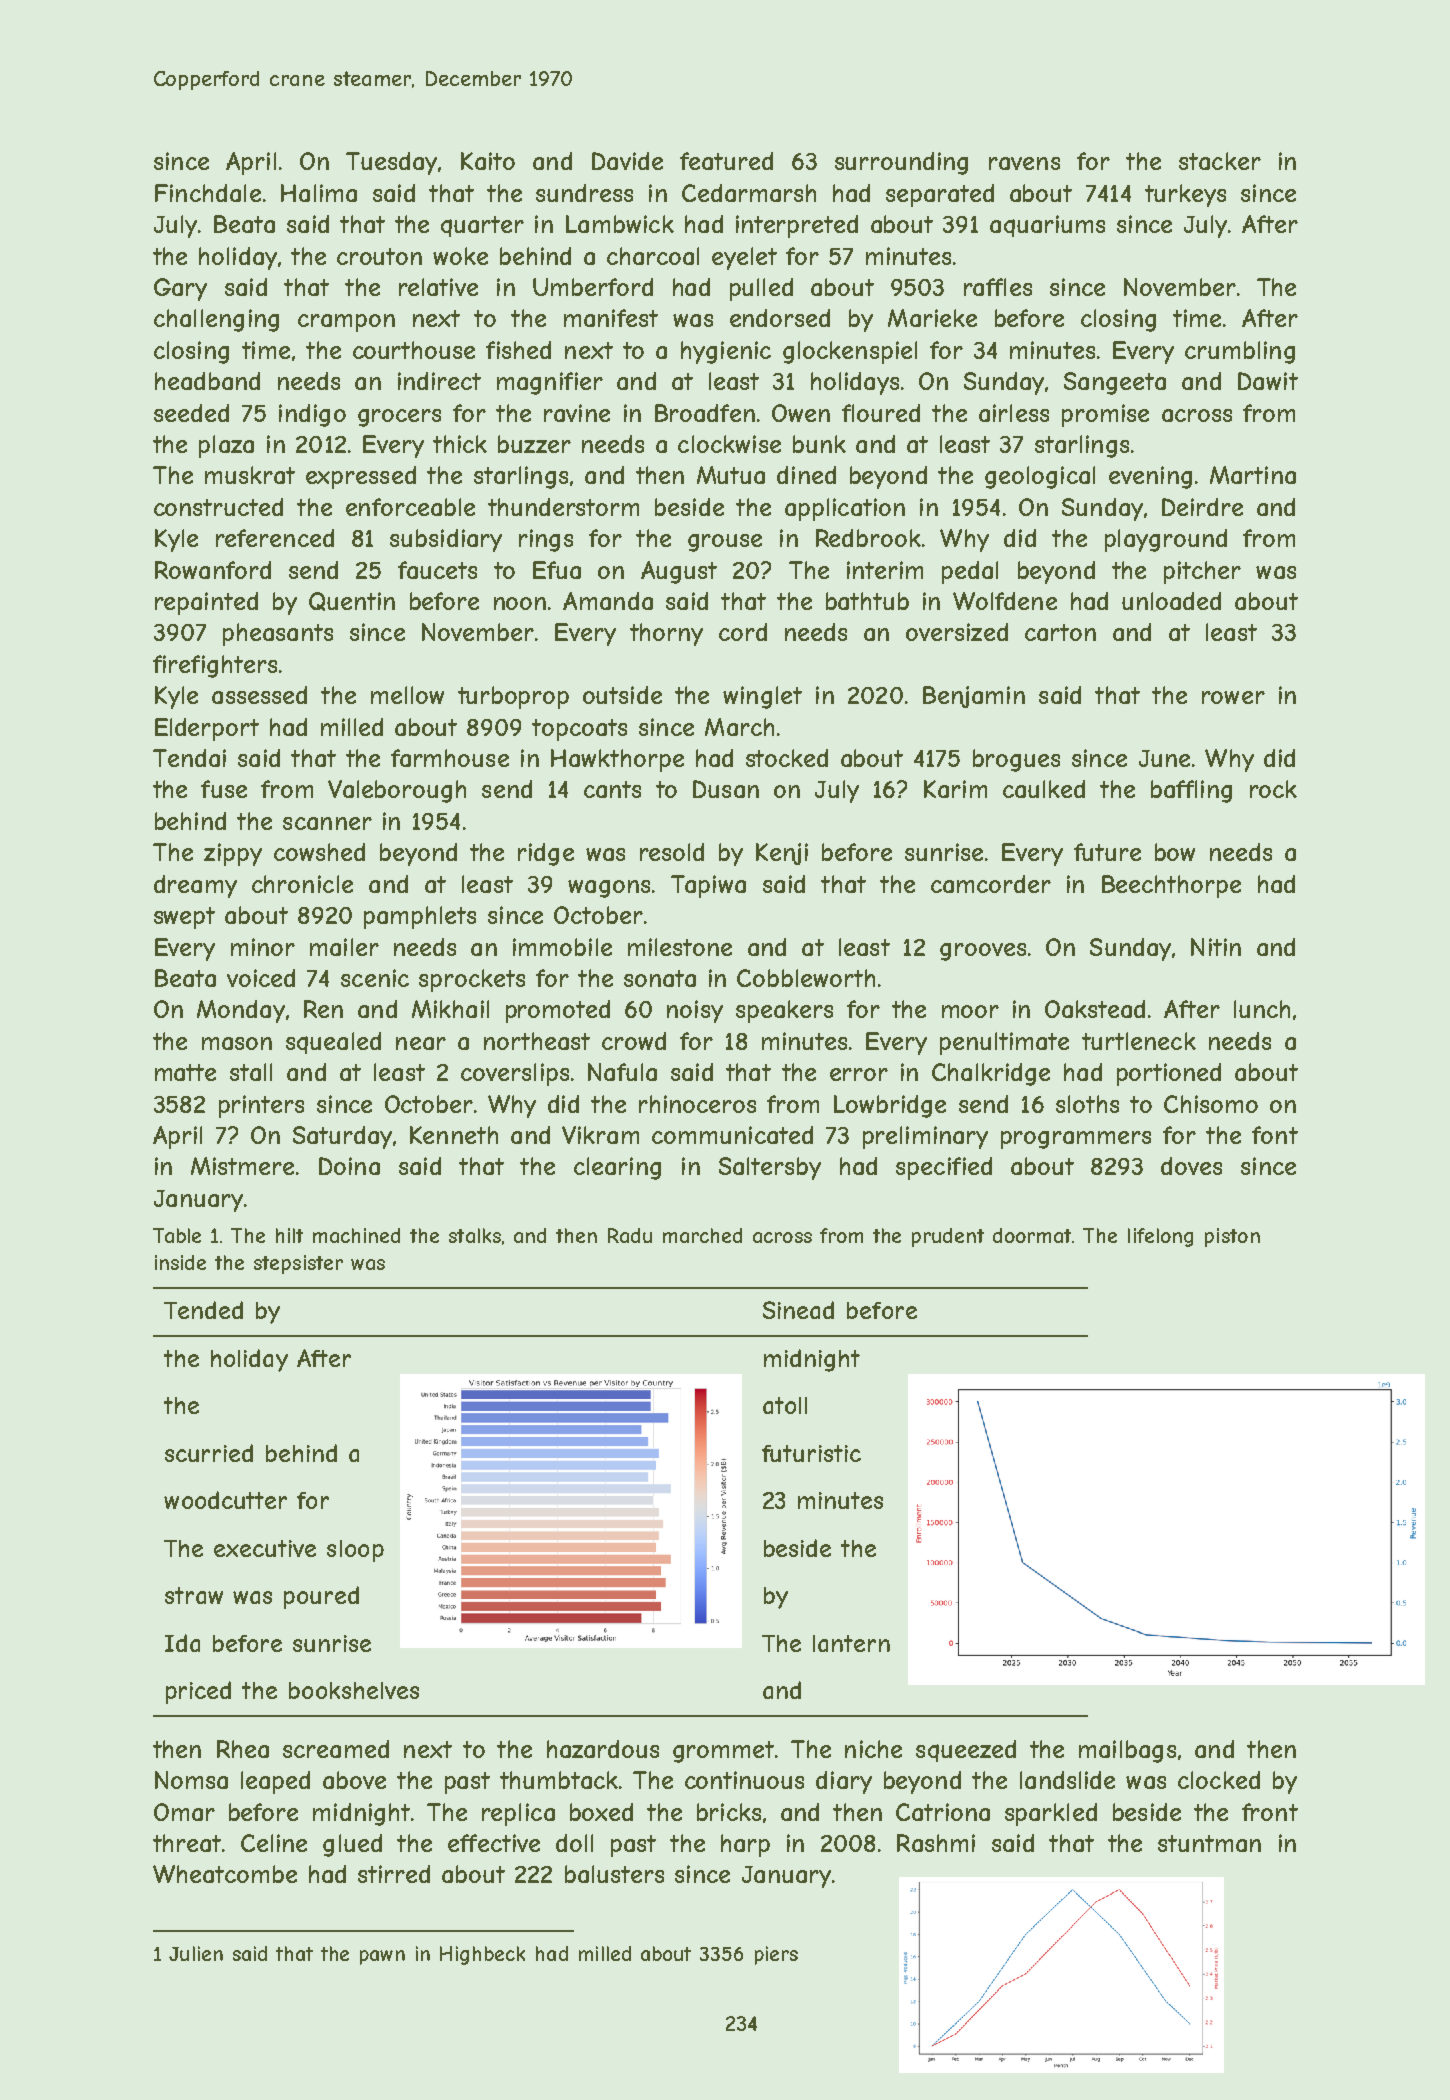  I want to click on lantern, so click(851, 1643).
